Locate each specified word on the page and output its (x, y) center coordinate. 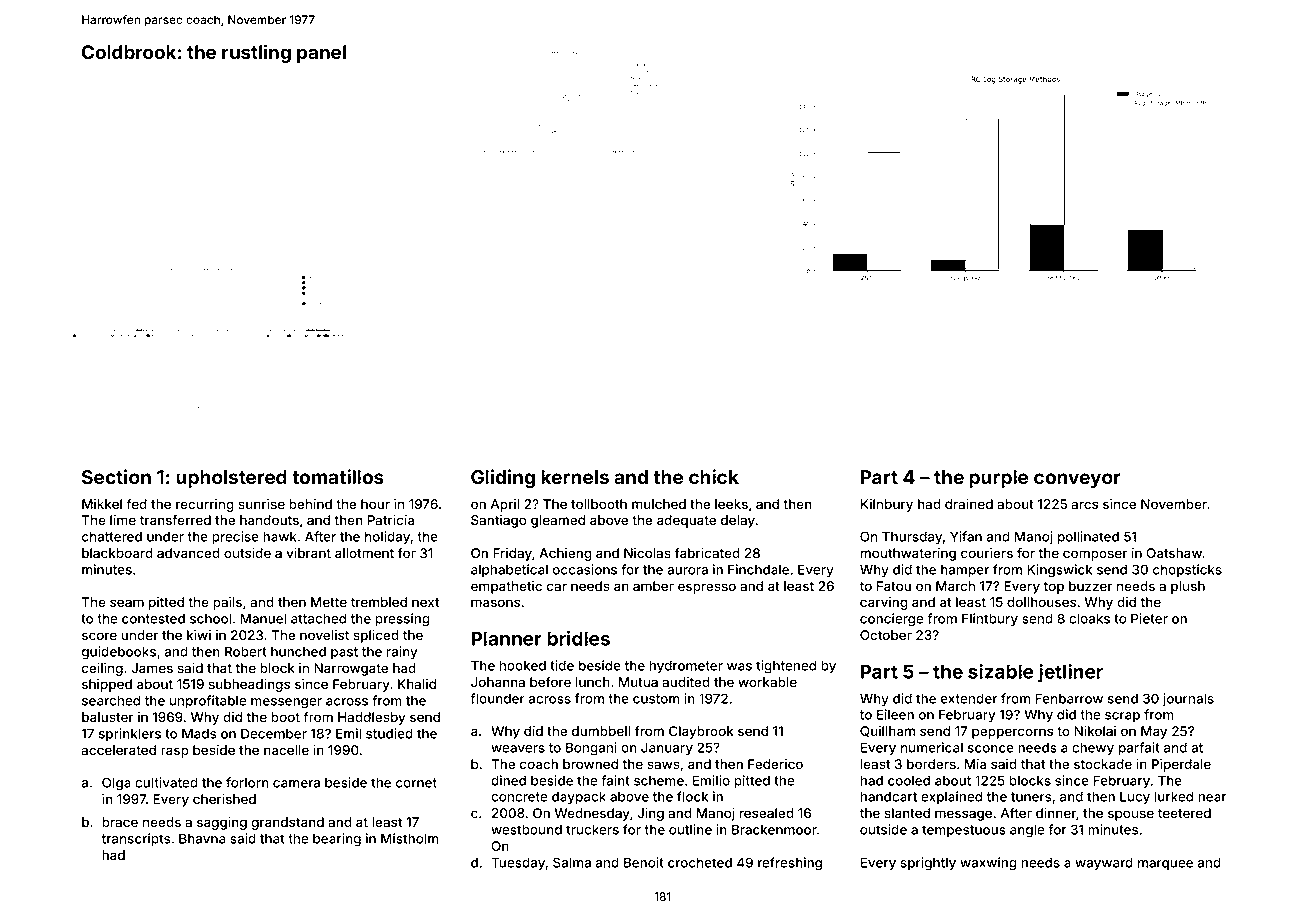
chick (714, 476)
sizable (1000, 671)
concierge (892, 620)
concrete (519, 797)
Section (116, 476)
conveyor (1077, 480)
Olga (116, 784)
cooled (909, 780)
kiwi (199, 635)
